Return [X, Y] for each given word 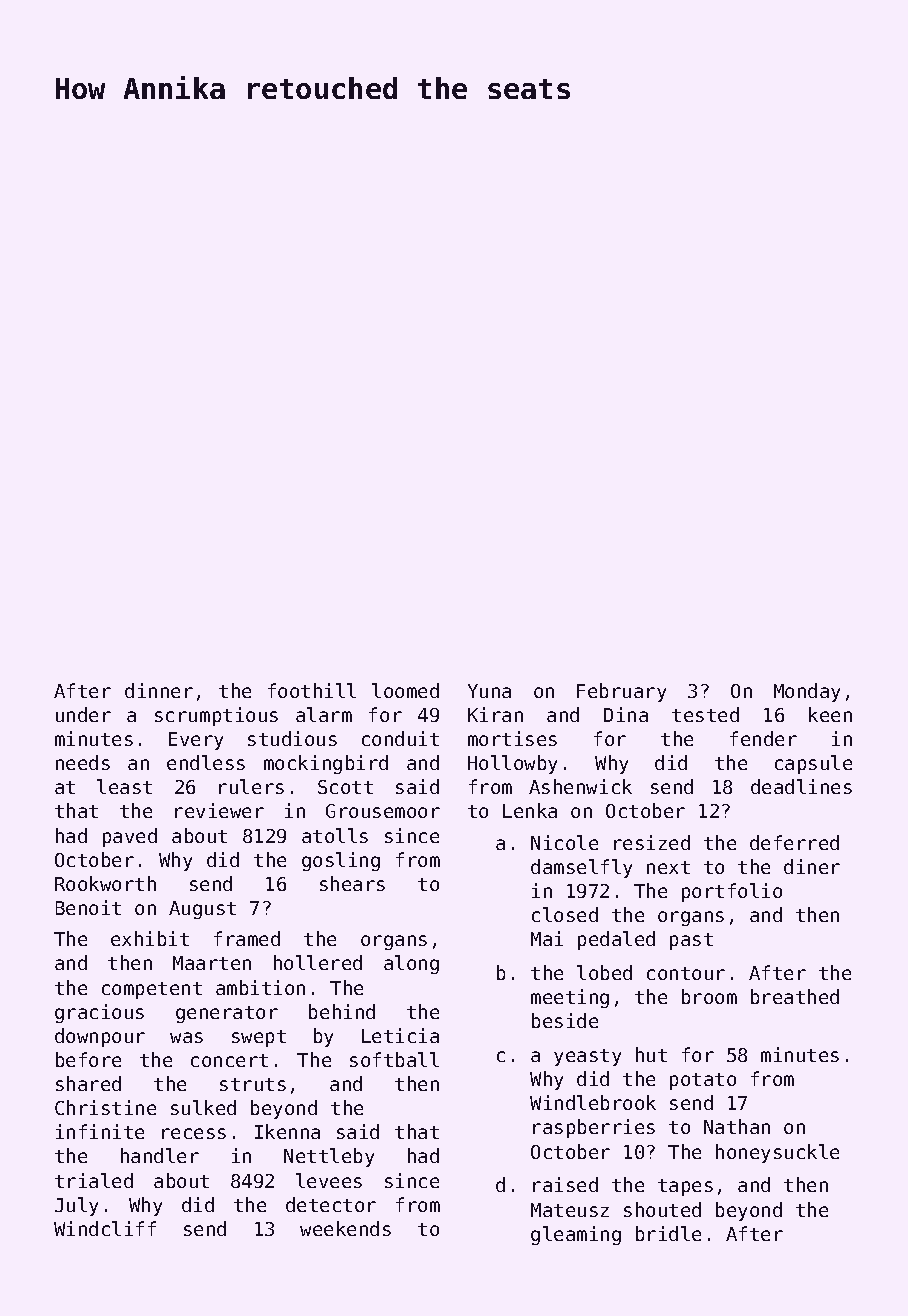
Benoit [88, 907]
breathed [795, 996]
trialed [94, 1180]
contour [686, 973]
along [411, 964]
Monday [807, 692]
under [83, 714]
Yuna [489, 691]
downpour [100, 1037]
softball [394, 1059]
